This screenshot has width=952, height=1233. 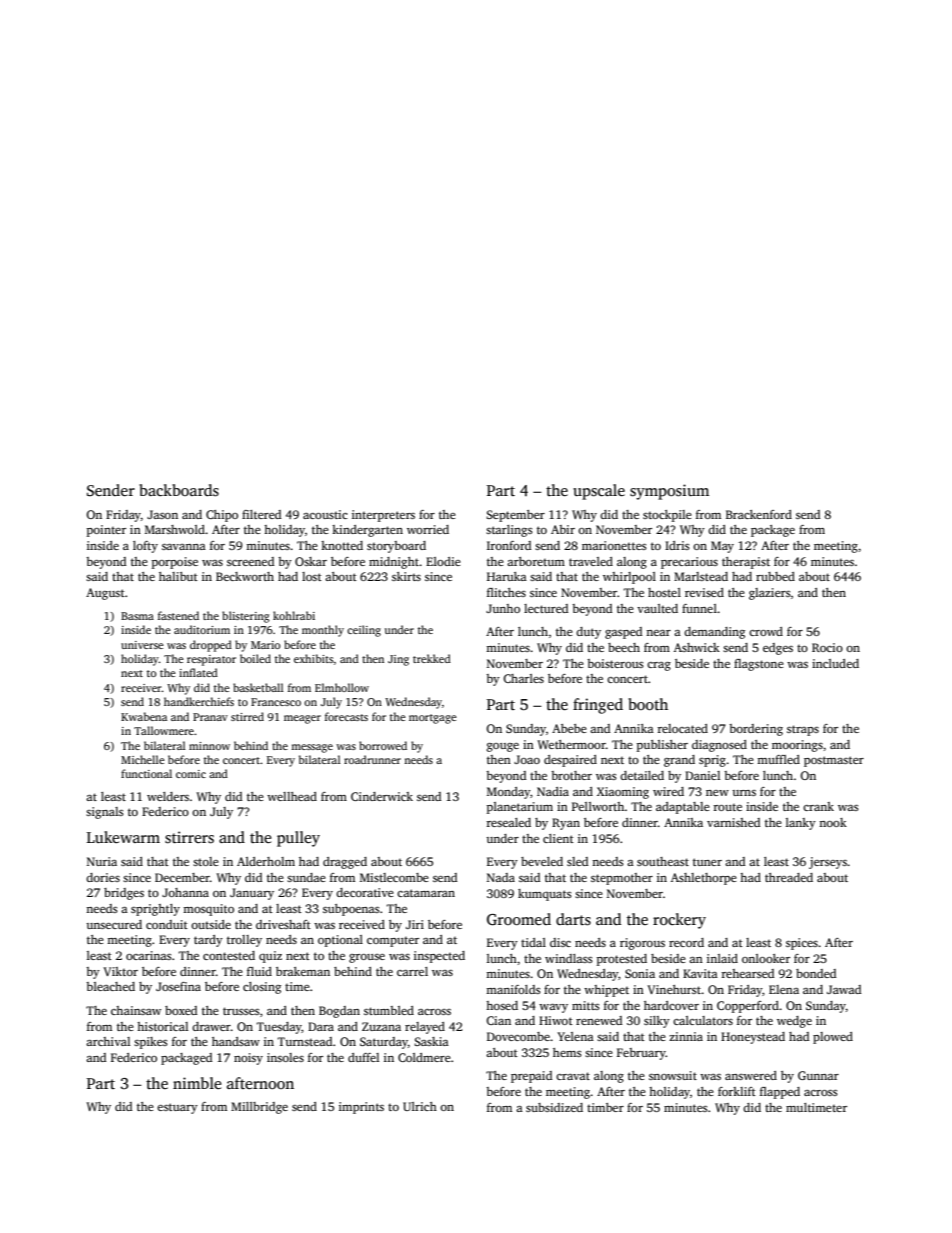 I want to click on trusses, so click(x=241, y=1011).
